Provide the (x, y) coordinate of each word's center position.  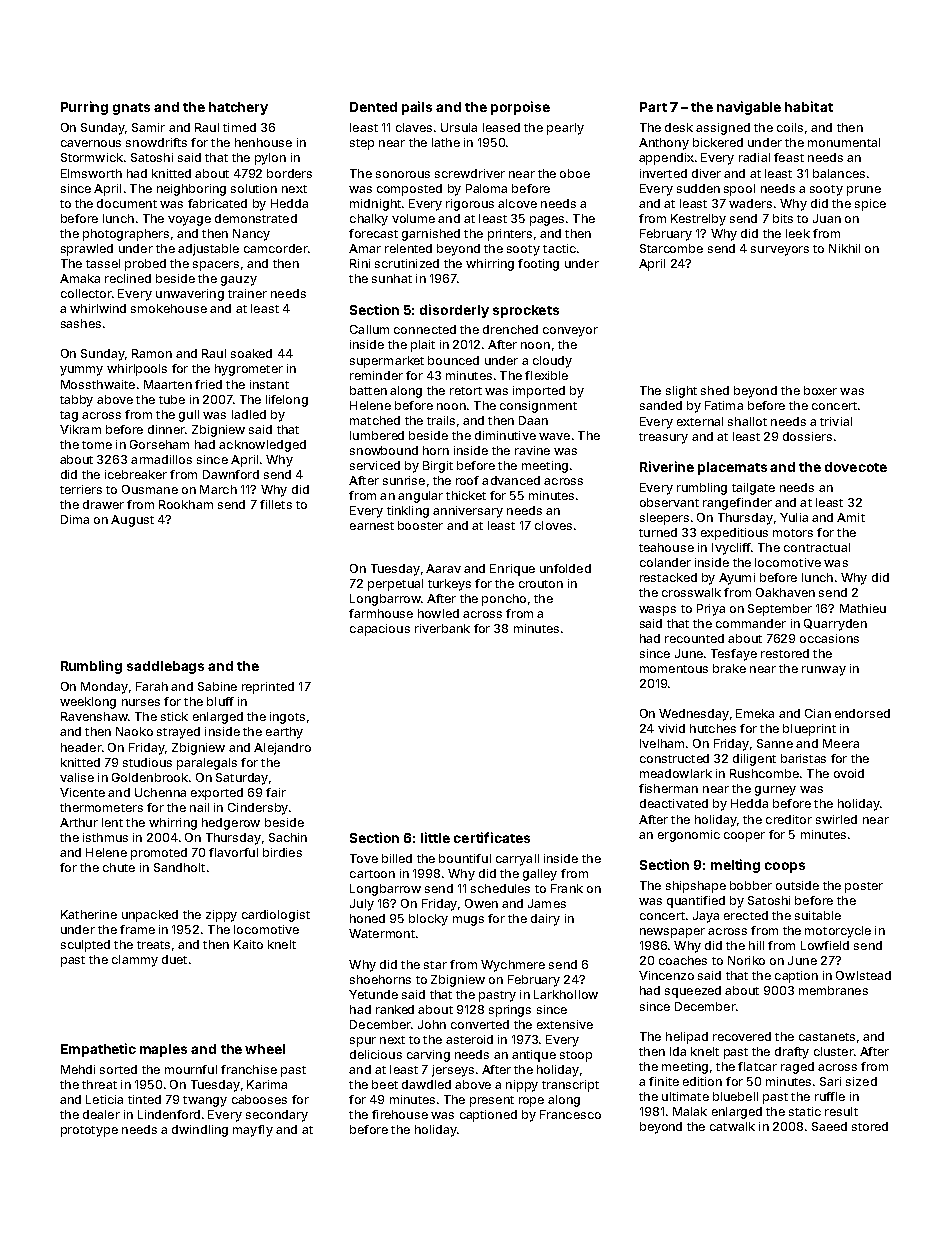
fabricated (217, 203)
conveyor (570, 332)
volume (413, 218)
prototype (89, 1131)
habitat (809, 106)
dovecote (856, 467)
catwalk (732, 1126)
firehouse (400, 1114)
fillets (276, 504)
